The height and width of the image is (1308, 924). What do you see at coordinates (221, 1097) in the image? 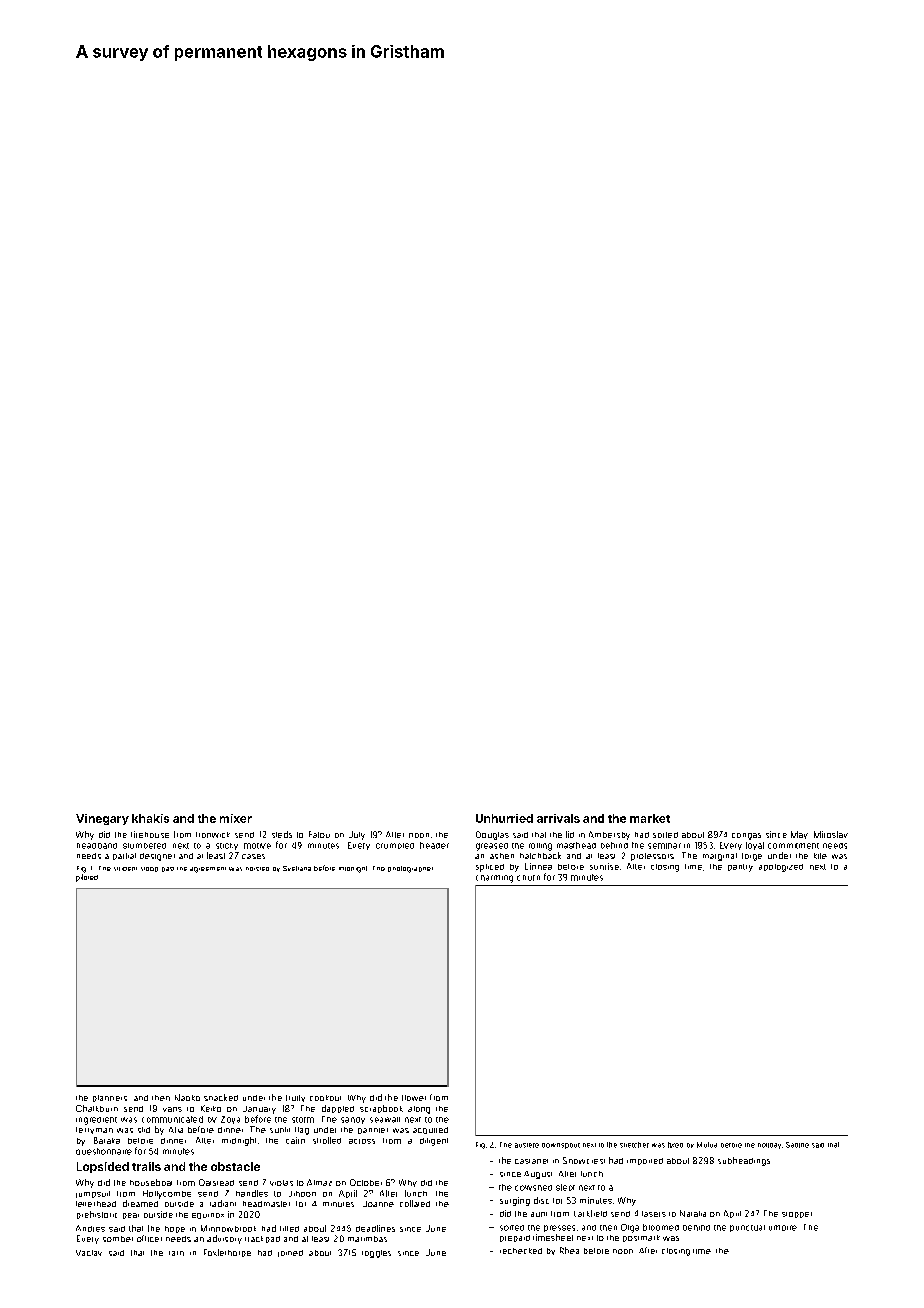
I see `snacked` at bounding box center [221, 1097].
